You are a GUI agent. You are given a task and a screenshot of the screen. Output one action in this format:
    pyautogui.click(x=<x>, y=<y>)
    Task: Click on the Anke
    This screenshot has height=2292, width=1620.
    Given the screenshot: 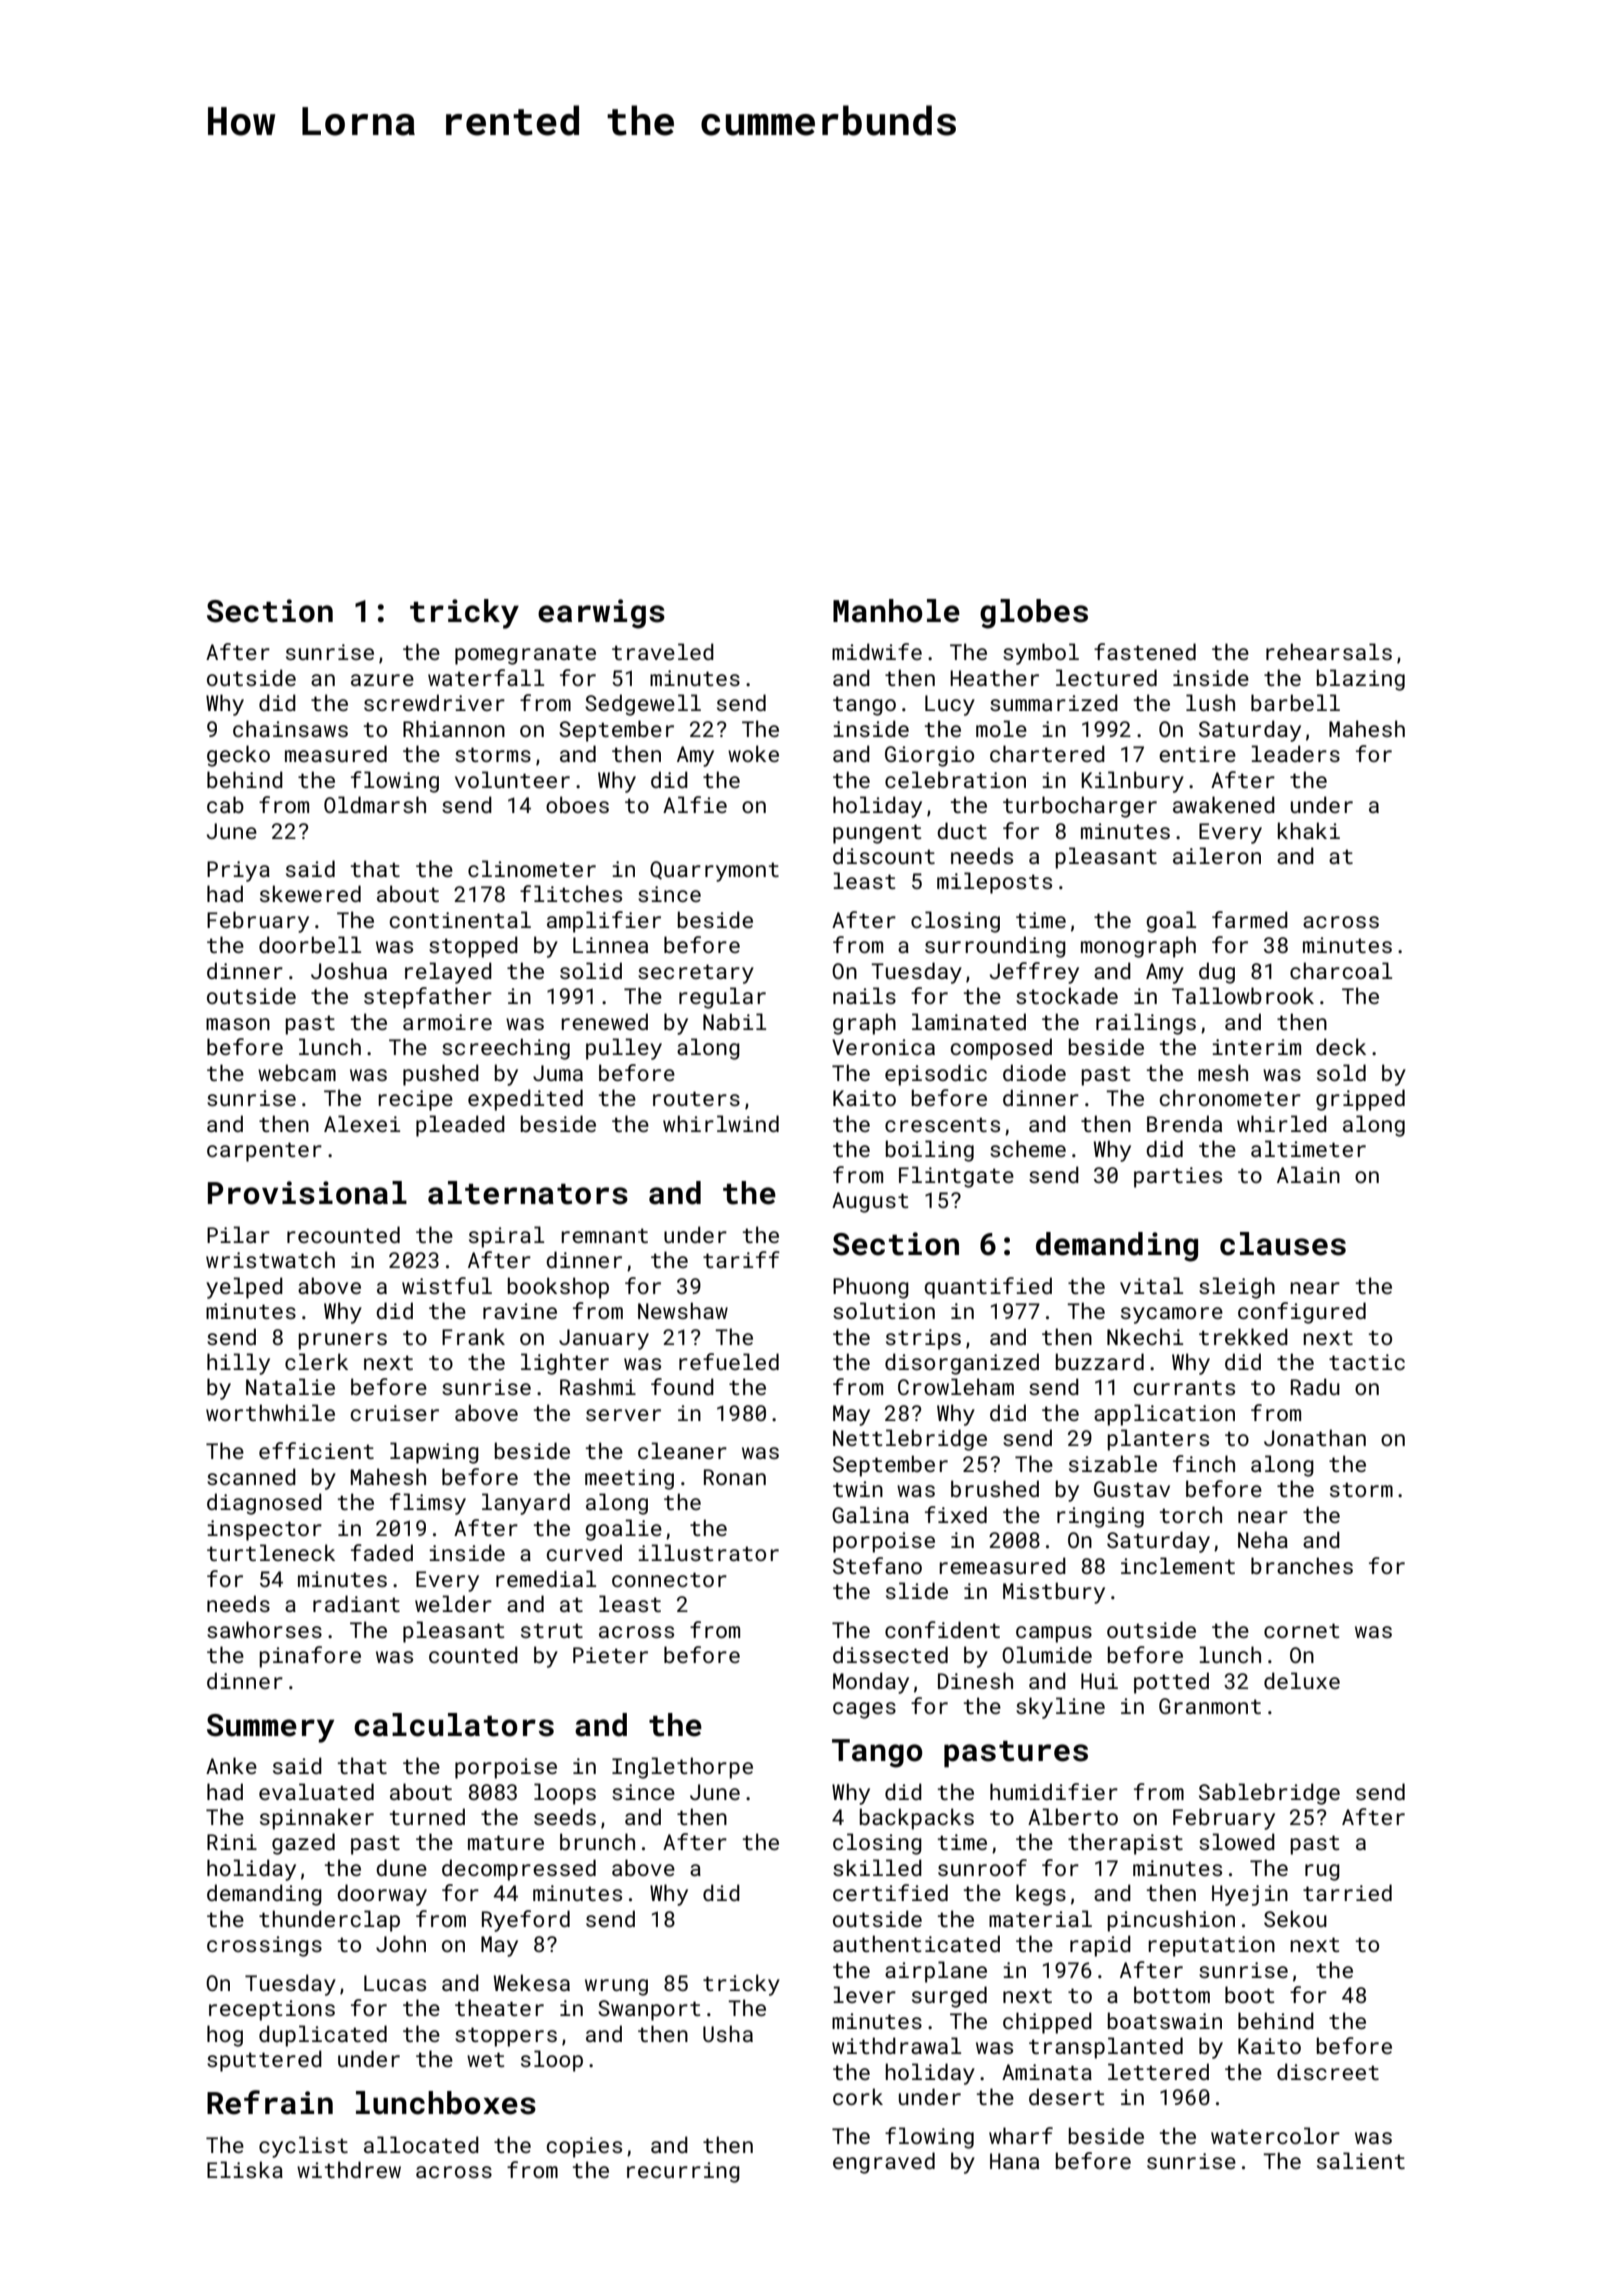 What is the action you would take?
    pyautogui.click(x=231, y=1765)
